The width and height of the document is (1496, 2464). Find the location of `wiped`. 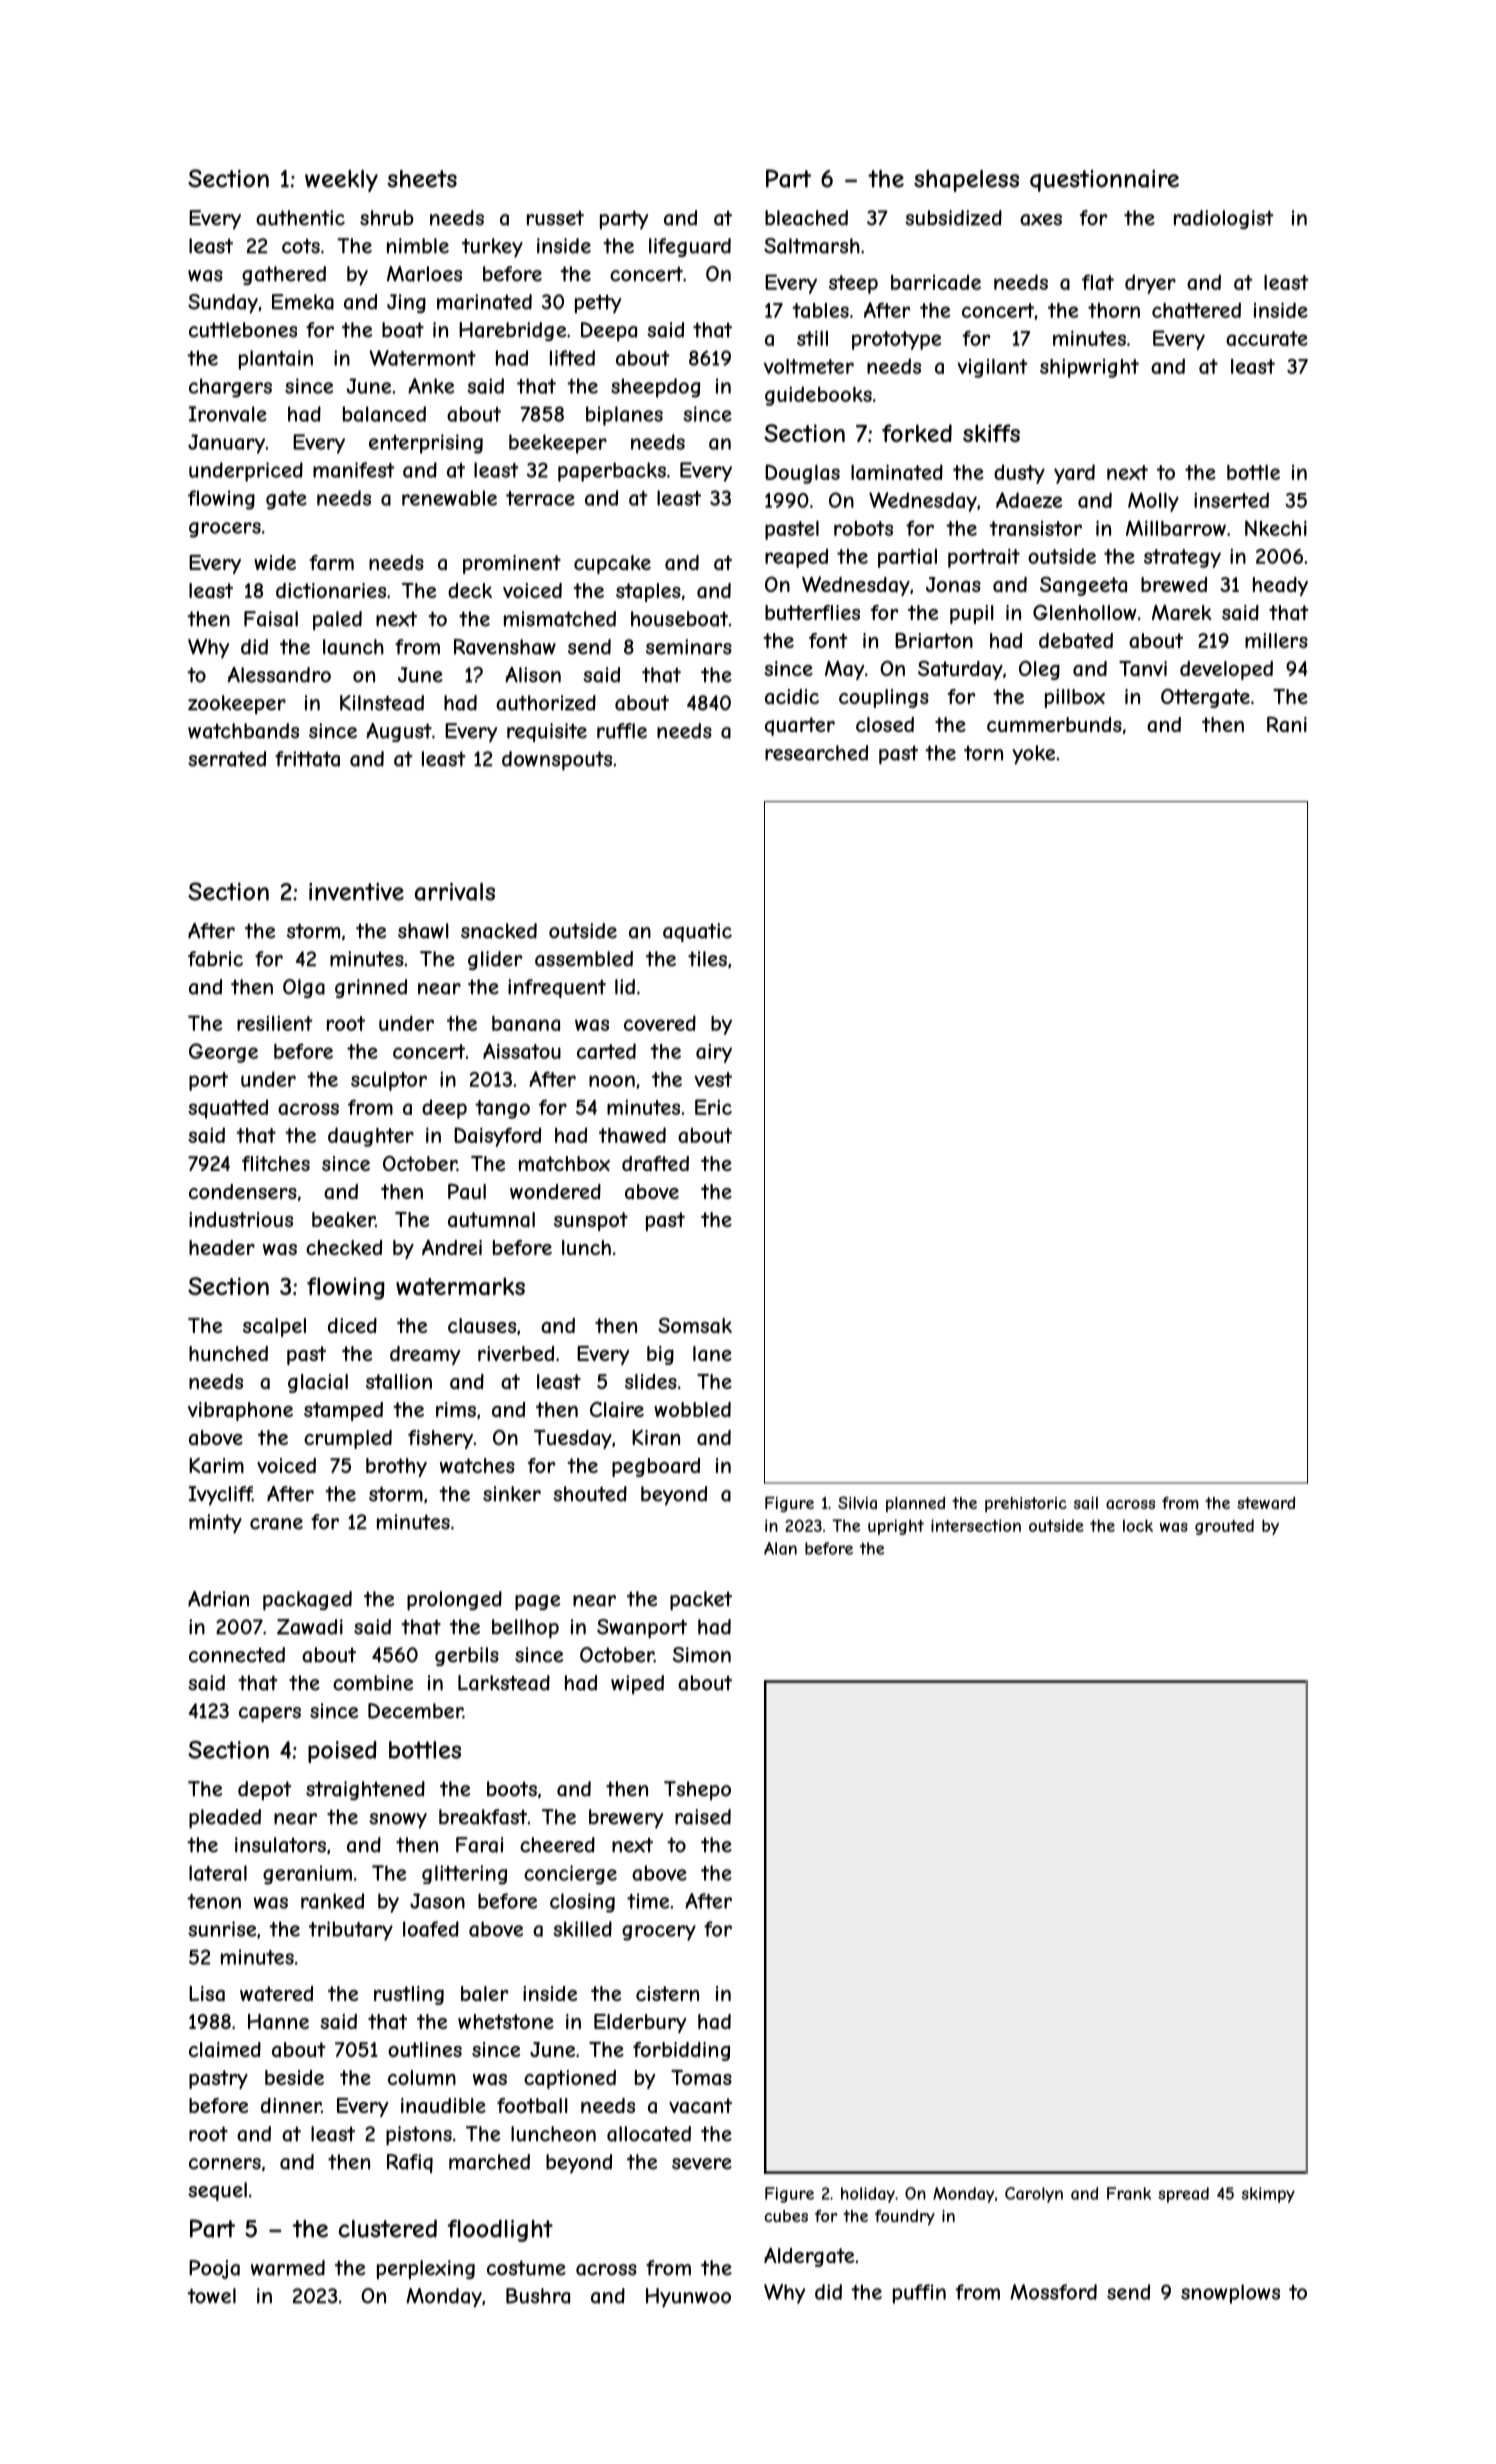

wiped is located at coordinates (637, 1685).
